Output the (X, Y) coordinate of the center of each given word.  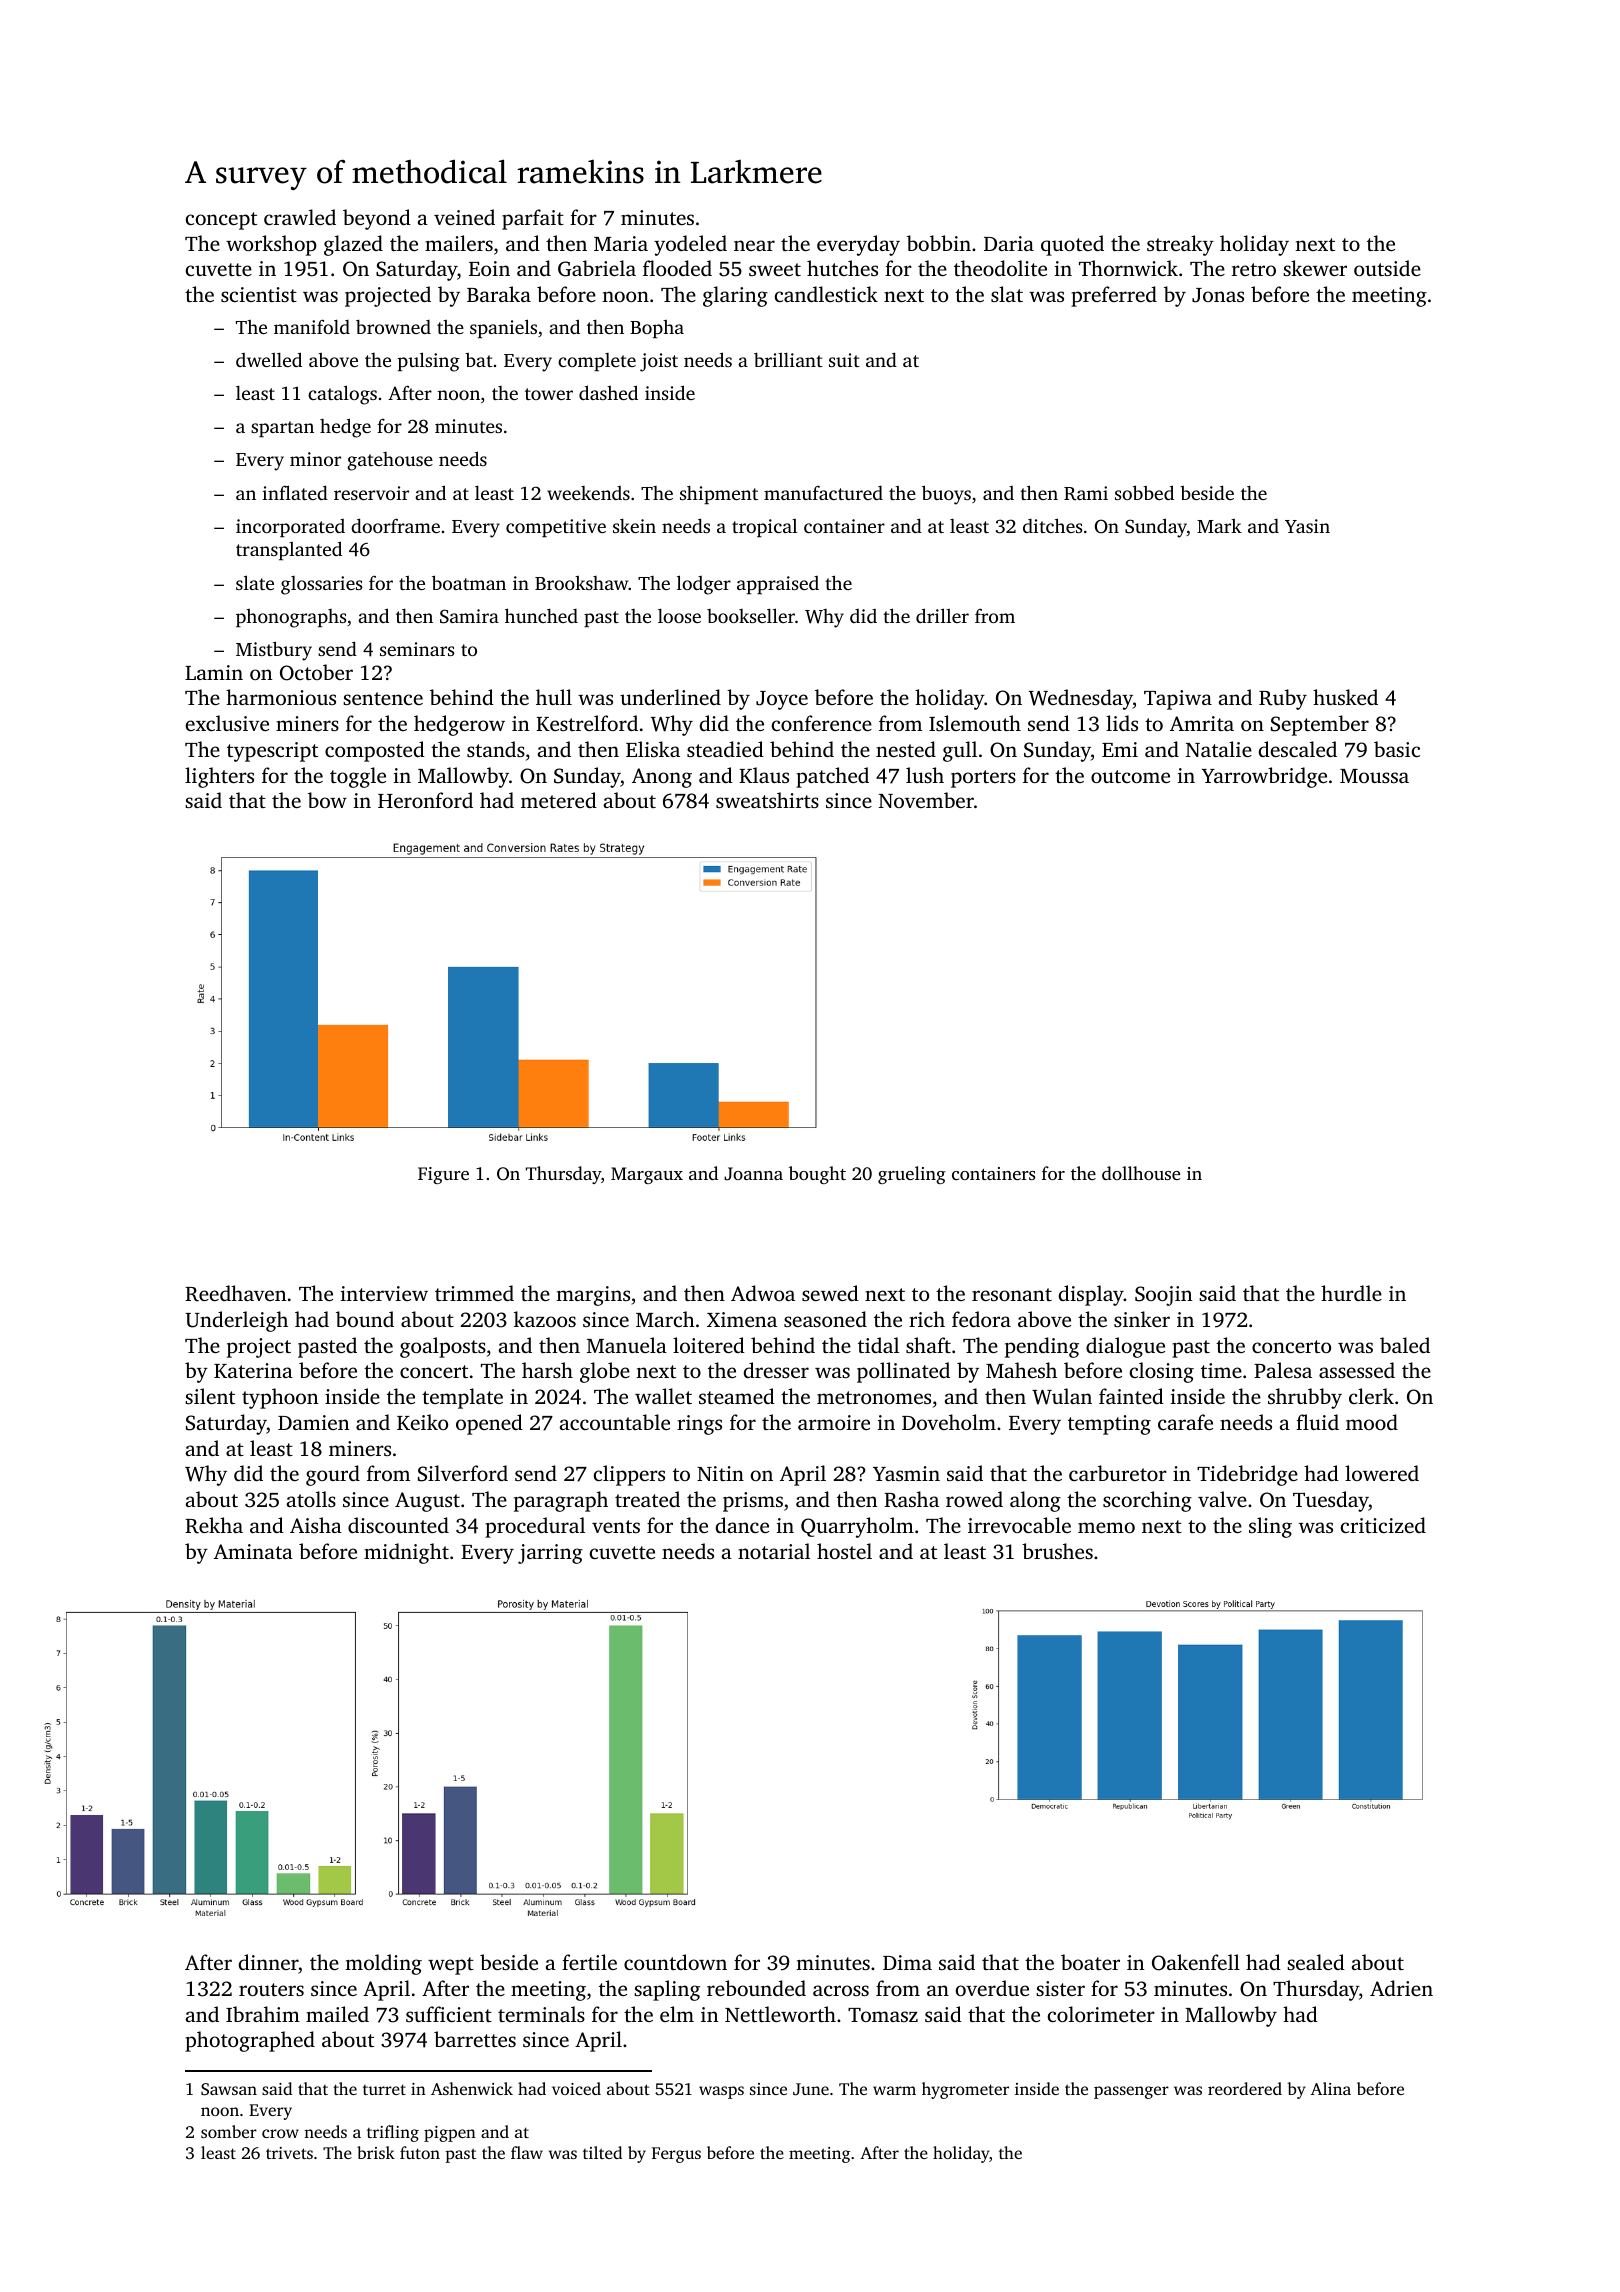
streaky (1180, 245)
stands (496, 749)
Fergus (676, 2155)
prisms (753, 1502)
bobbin (939, 243)
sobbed (1144, 492)
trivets (289, 2153)
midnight (406, 1553)
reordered (1245, 2088)
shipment (719, 494)
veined (464, 217)
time (1221, 1370)
